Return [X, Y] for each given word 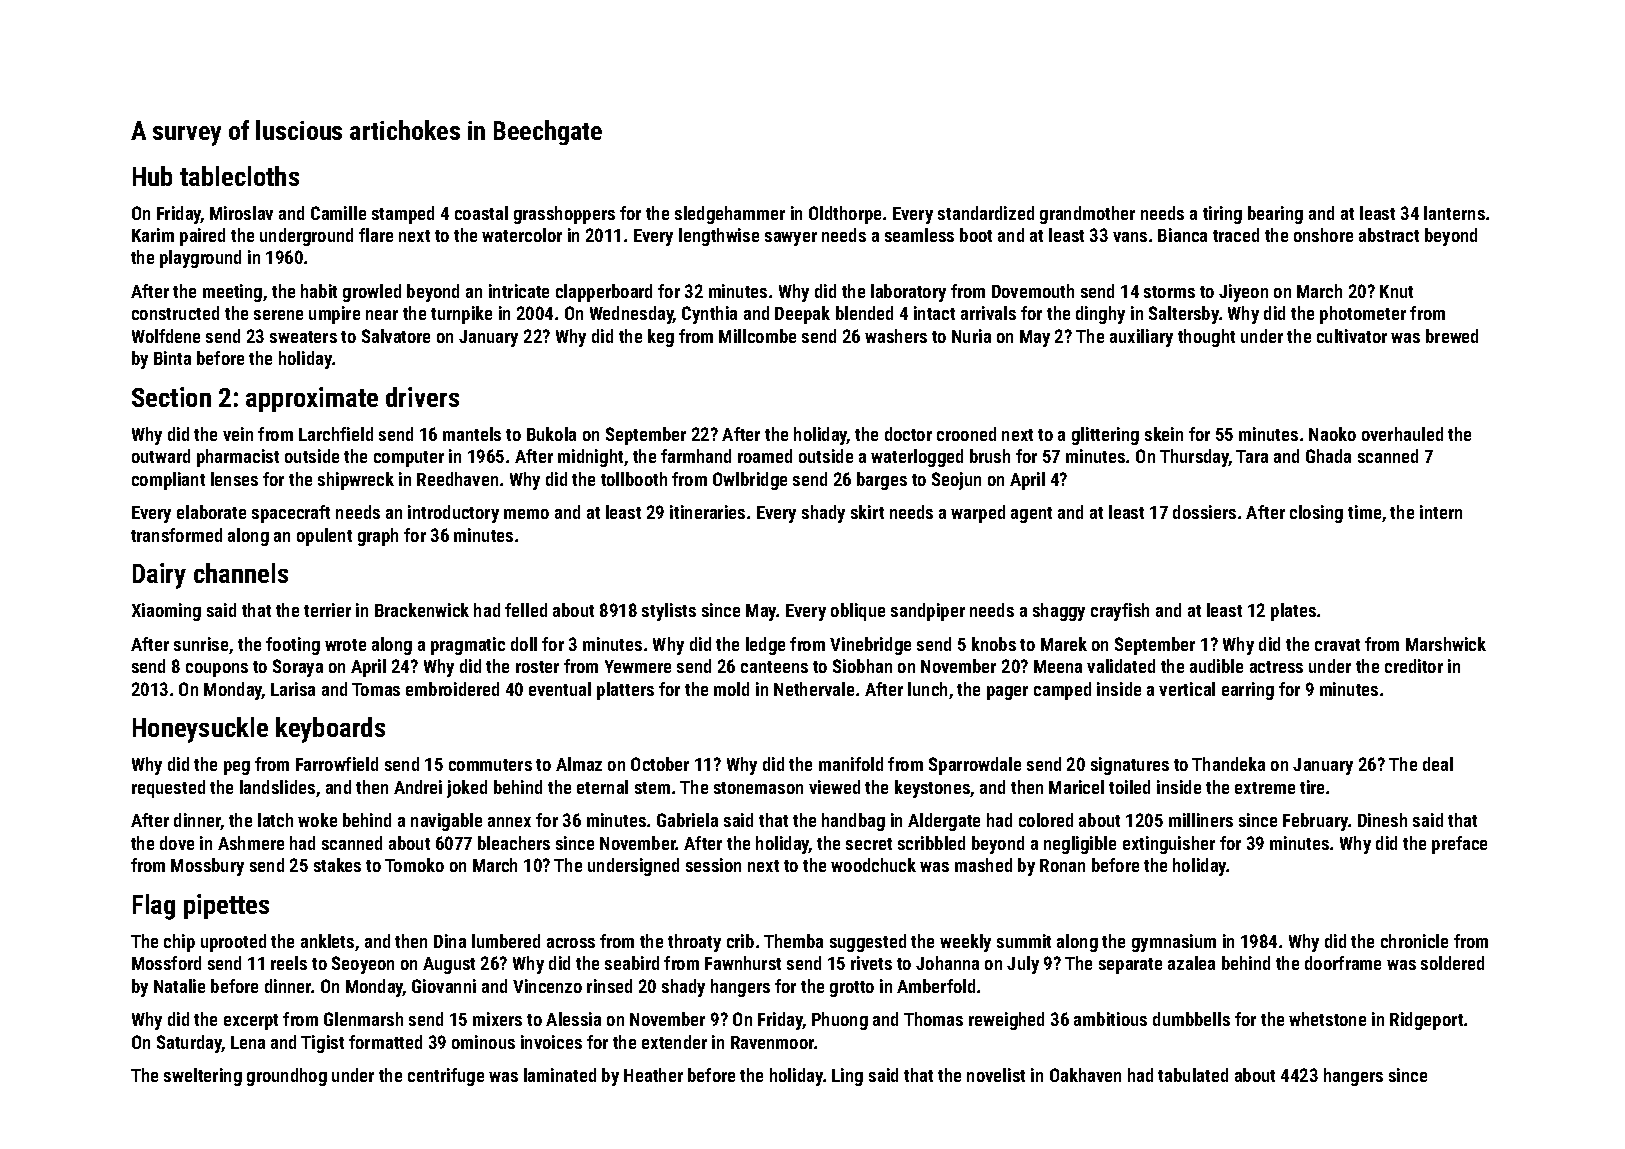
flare [376, 235]
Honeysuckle [200, 730]
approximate [312, 399]
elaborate [211, 512]
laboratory [908, 293]
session [713, 865]
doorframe [1343, 963]
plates [1293, 612]
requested [168, 789]
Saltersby [1184, 315]
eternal [602, 787]
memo [526, 514]
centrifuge [446, 1077]
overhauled [1402, 434]
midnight [590, 458]
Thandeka [1228, 764]
